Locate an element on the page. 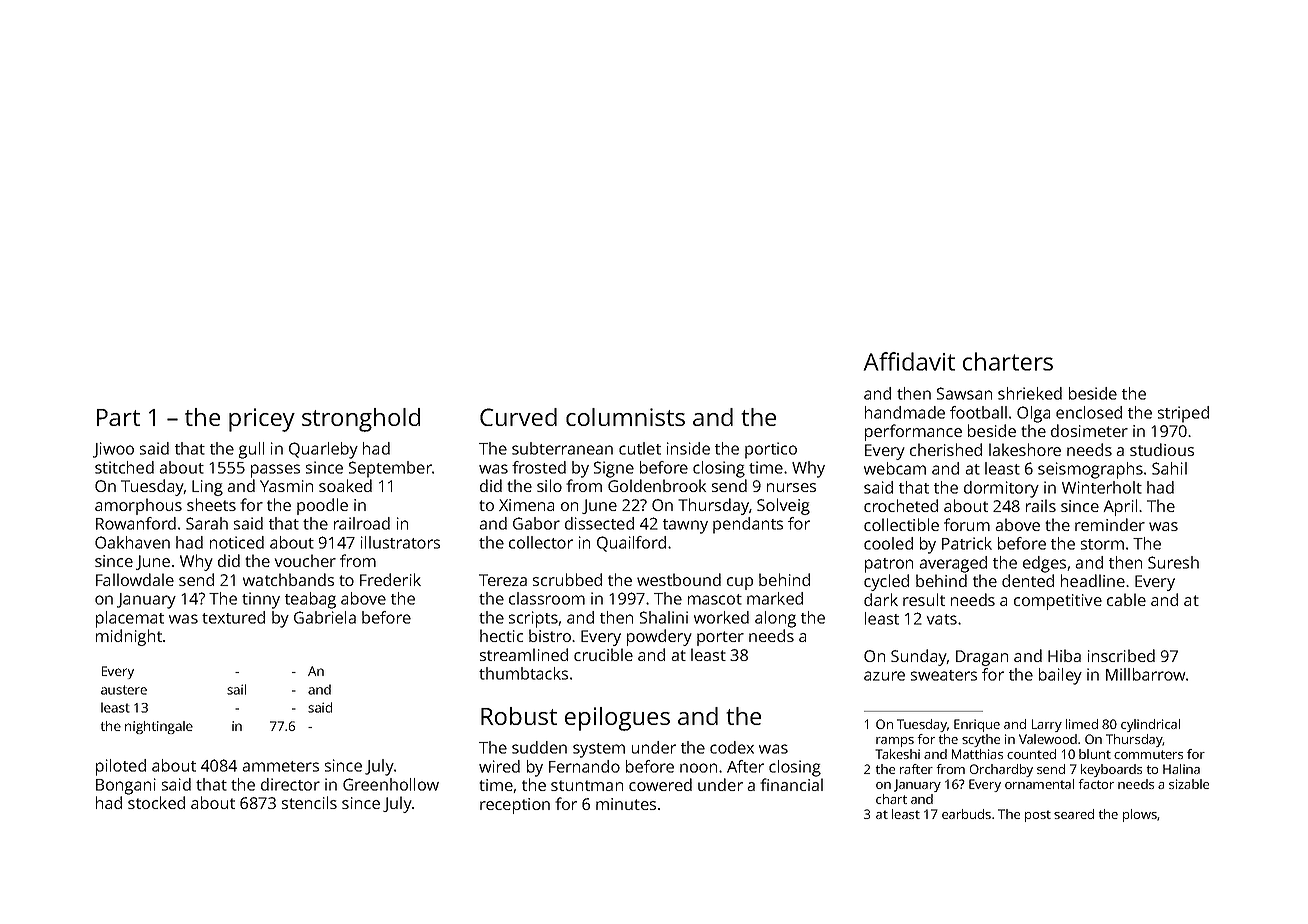 Image resolution: width=1308 pixels, height=924 pixels. stitched is located at coordinates (124, 467).
